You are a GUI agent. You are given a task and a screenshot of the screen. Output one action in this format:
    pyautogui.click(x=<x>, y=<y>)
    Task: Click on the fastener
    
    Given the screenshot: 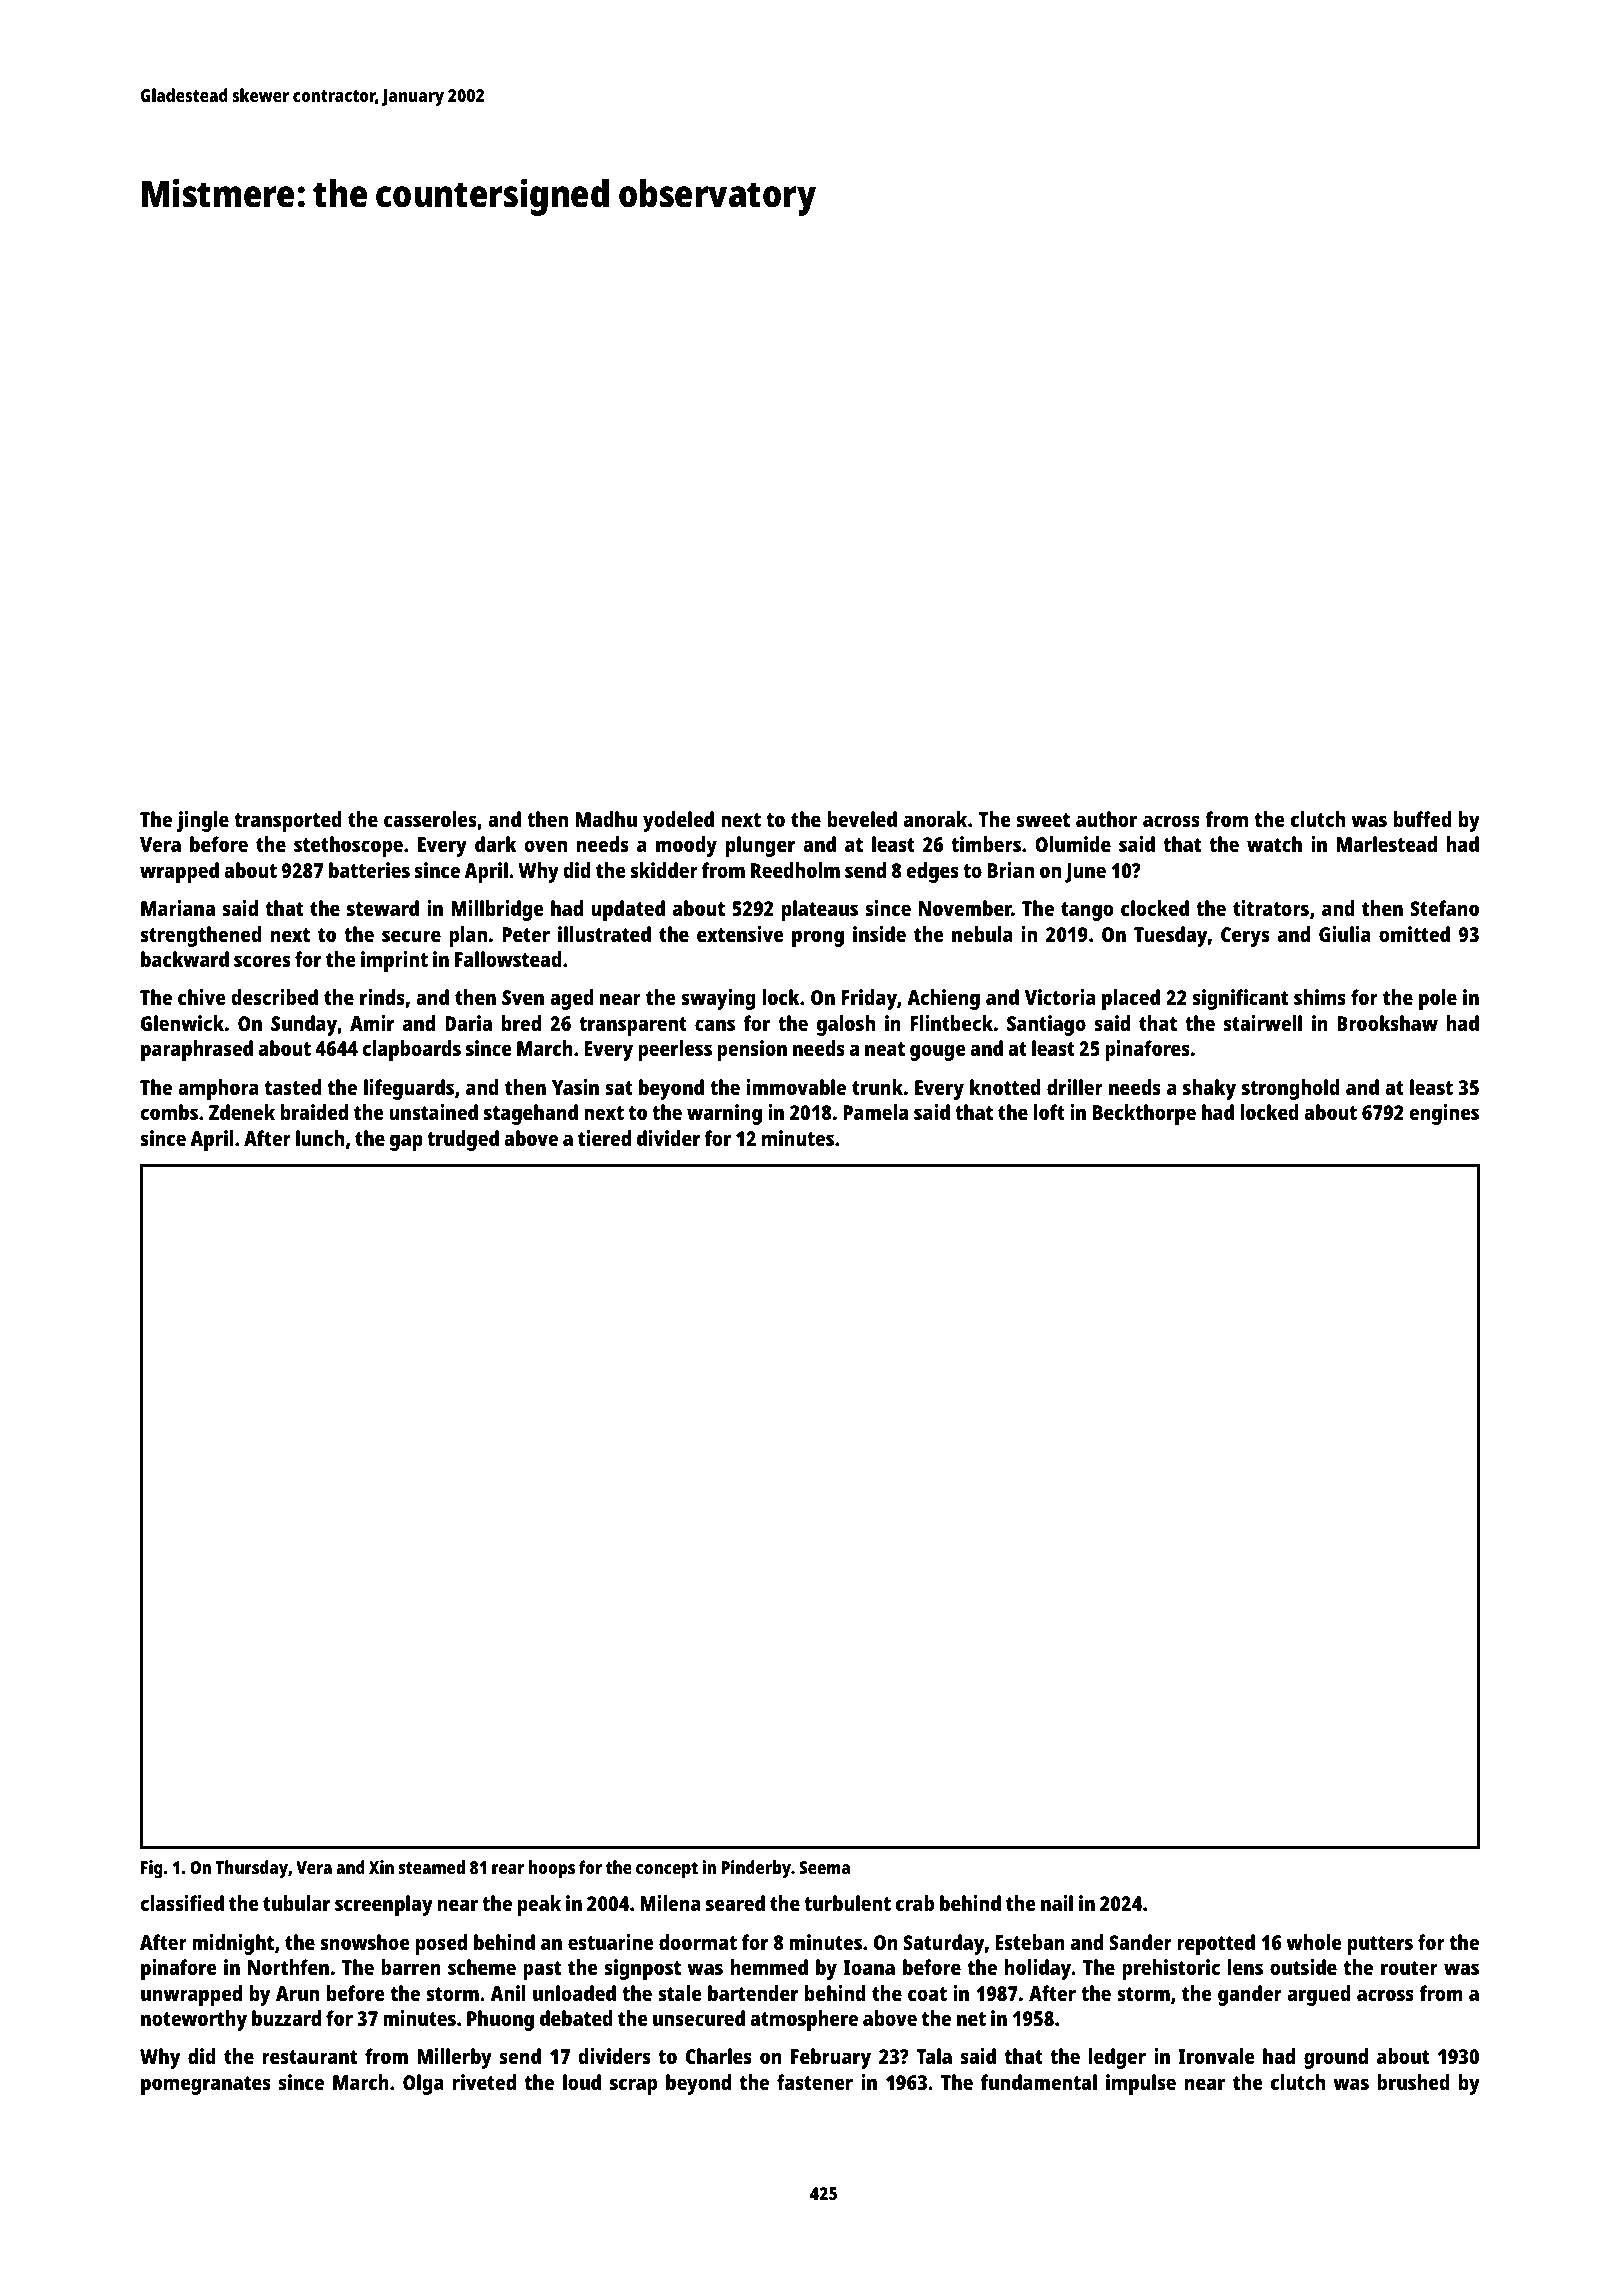 What is the action you would take?
    pyautogui.click(x=815, y=2082)
